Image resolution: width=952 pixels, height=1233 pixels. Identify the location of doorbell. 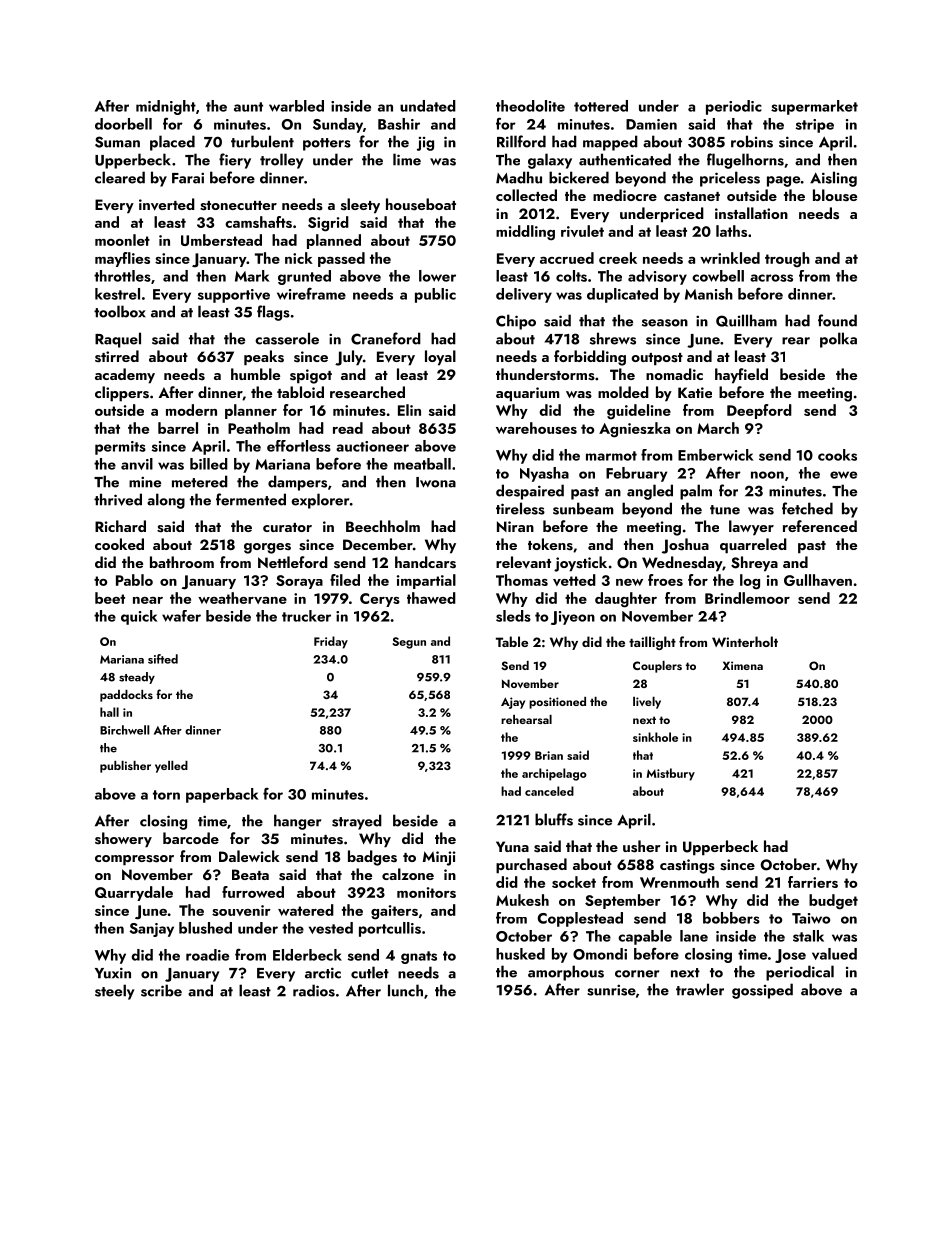
(123, 124).
